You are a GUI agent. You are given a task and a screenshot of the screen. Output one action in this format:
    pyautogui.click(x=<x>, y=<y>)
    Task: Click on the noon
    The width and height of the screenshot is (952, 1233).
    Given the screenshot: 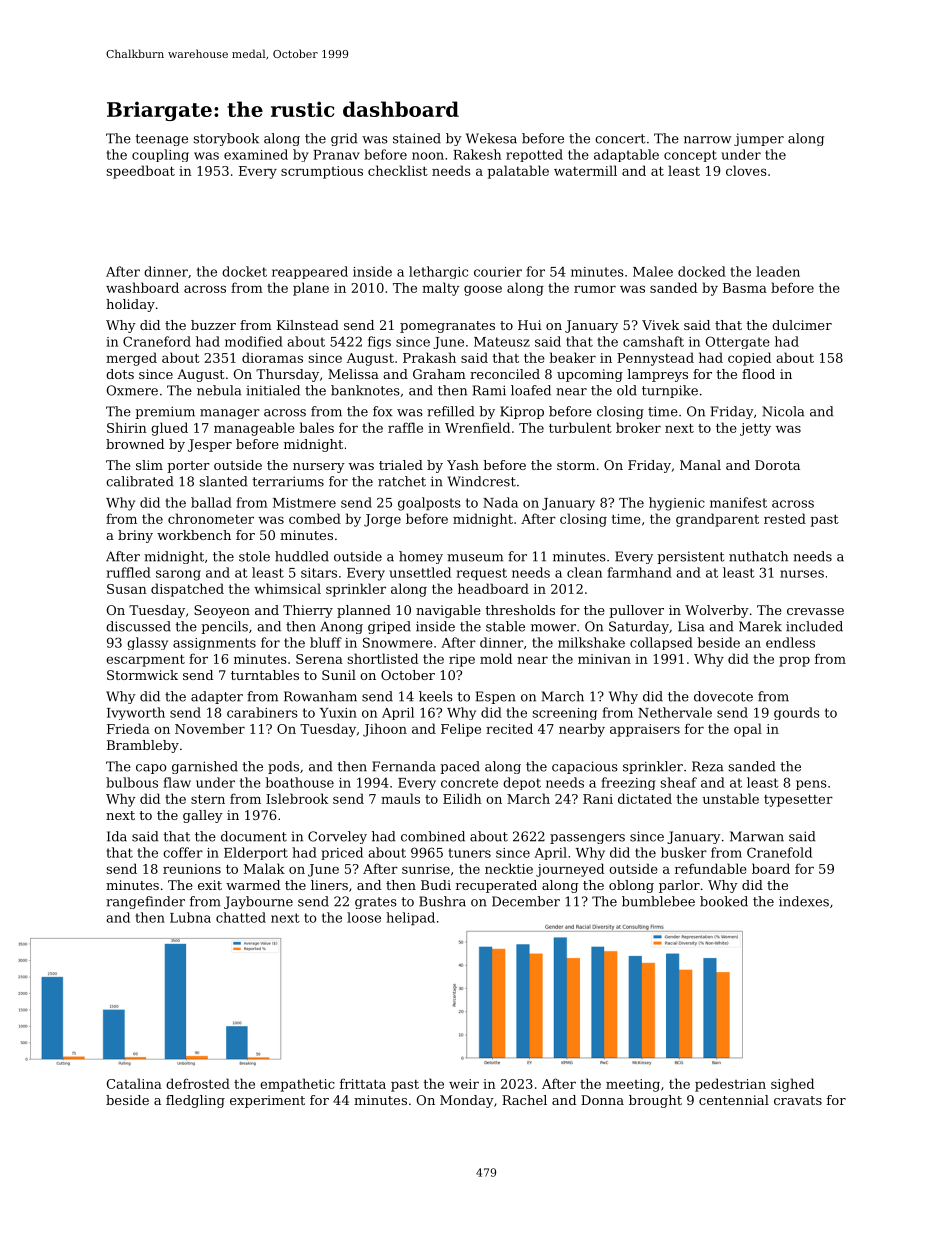 What is the action you would take?
    pyautogui.click(x=428, y=156)
